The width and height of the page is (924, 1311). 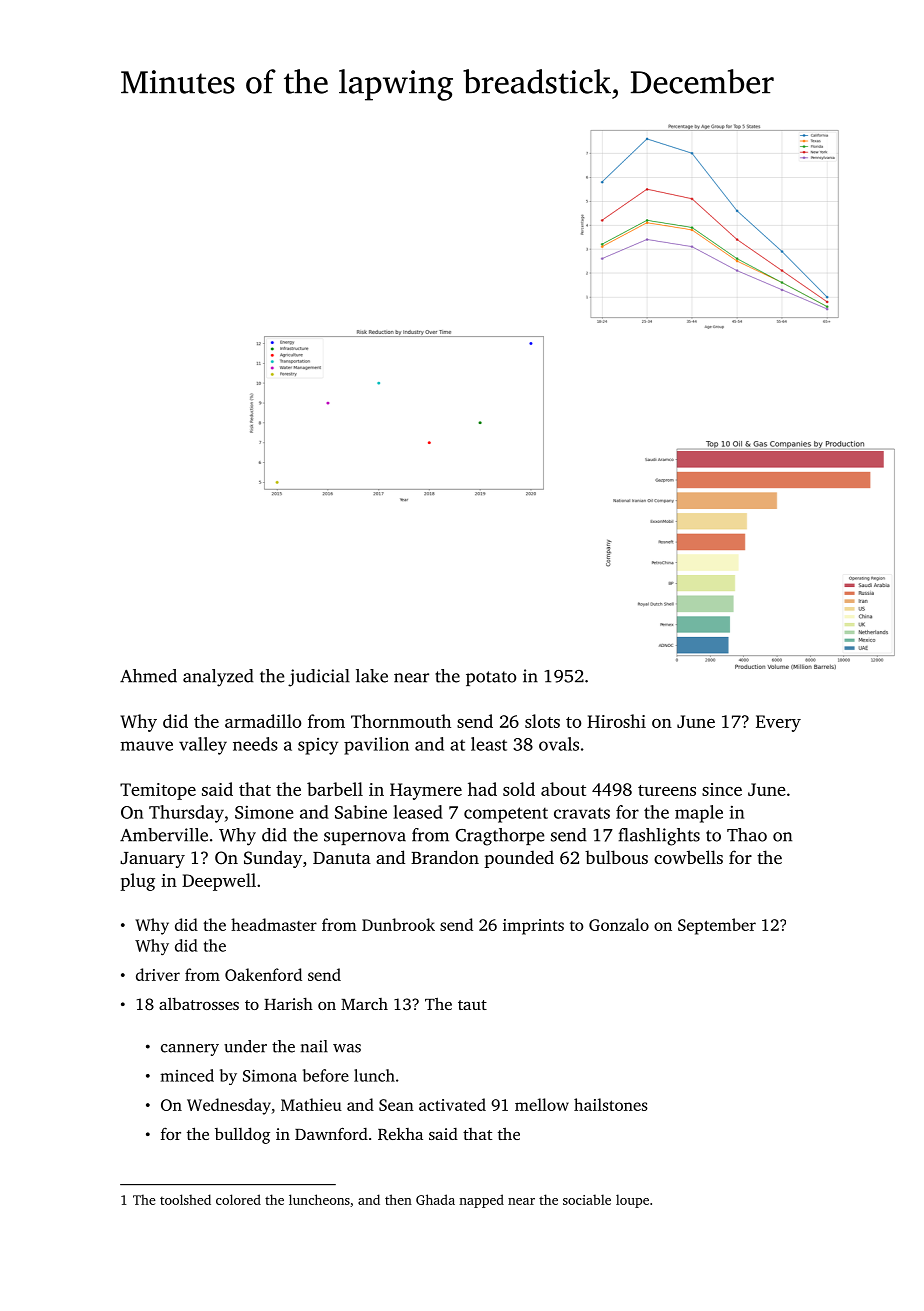 I want to click on toolshed, so click(x=185, y=1199).
